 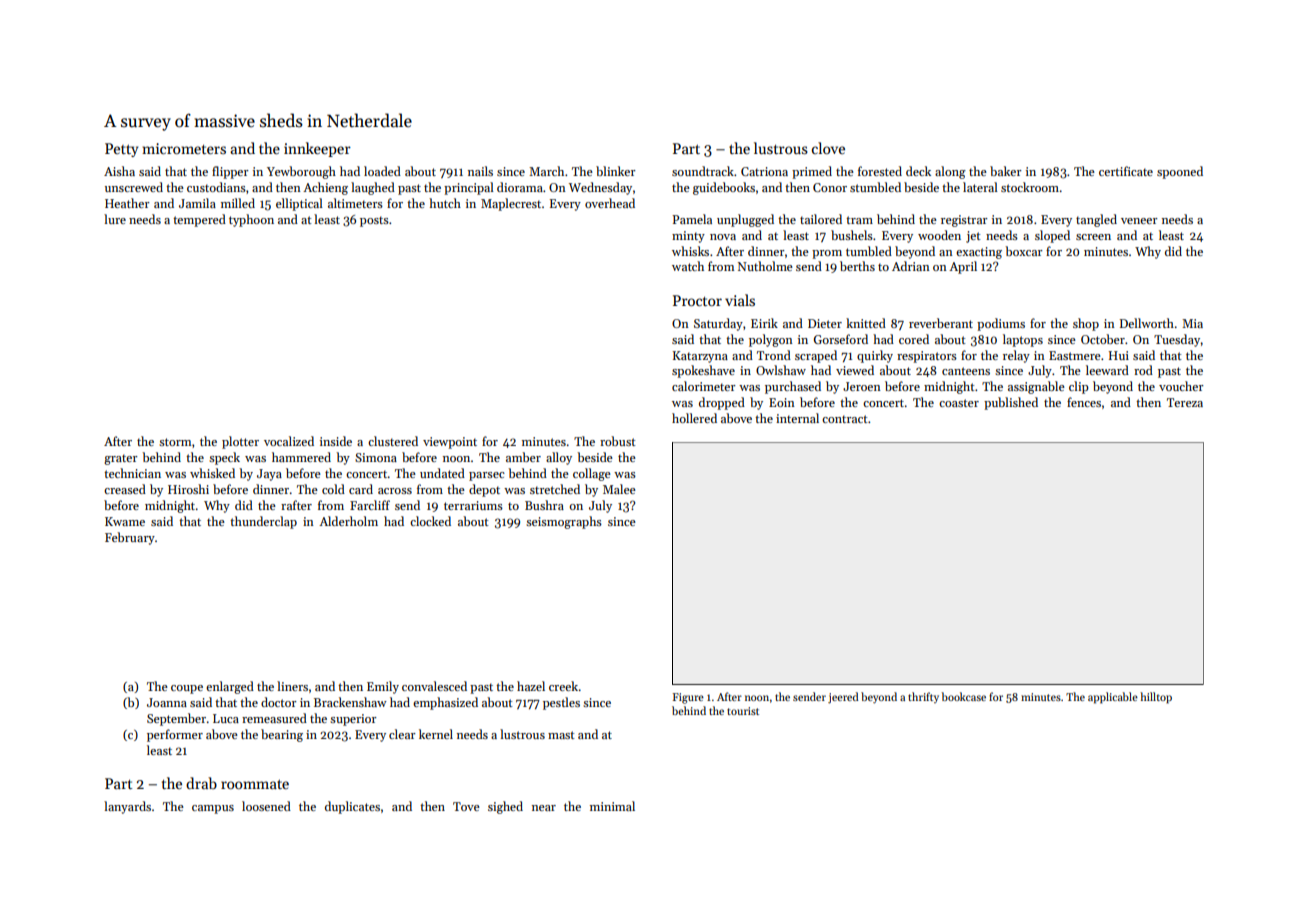 What do you see at coordinates (184, 148) in the screenshot?
I see `micrometers` at bounding box center [184, 148].
